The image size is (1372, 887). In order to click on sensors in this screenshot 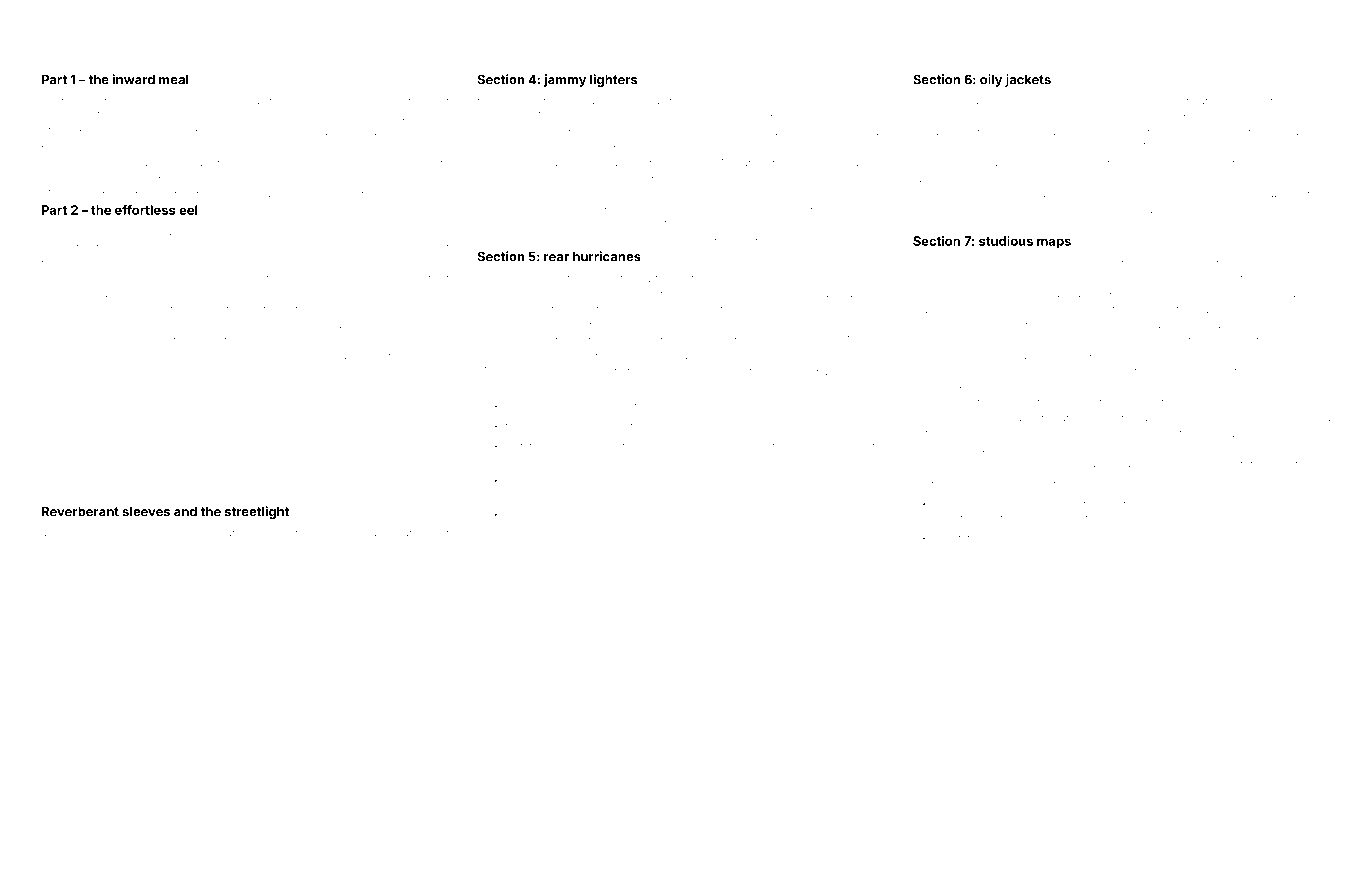, I will do `click(178, 294)`.
